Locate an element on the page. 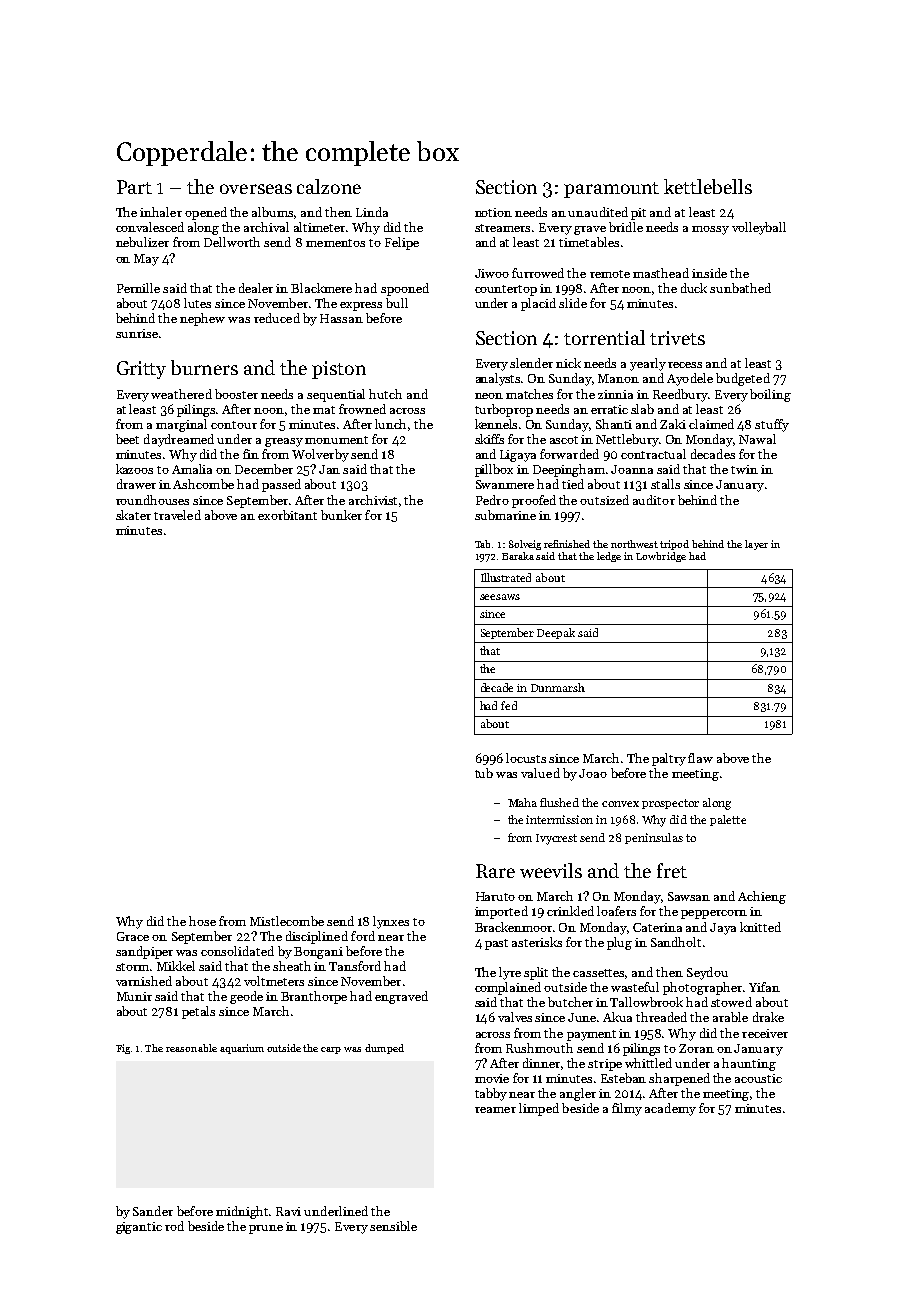 The image size is (908, 1316). boiling is located at coordinates (770, 395).
